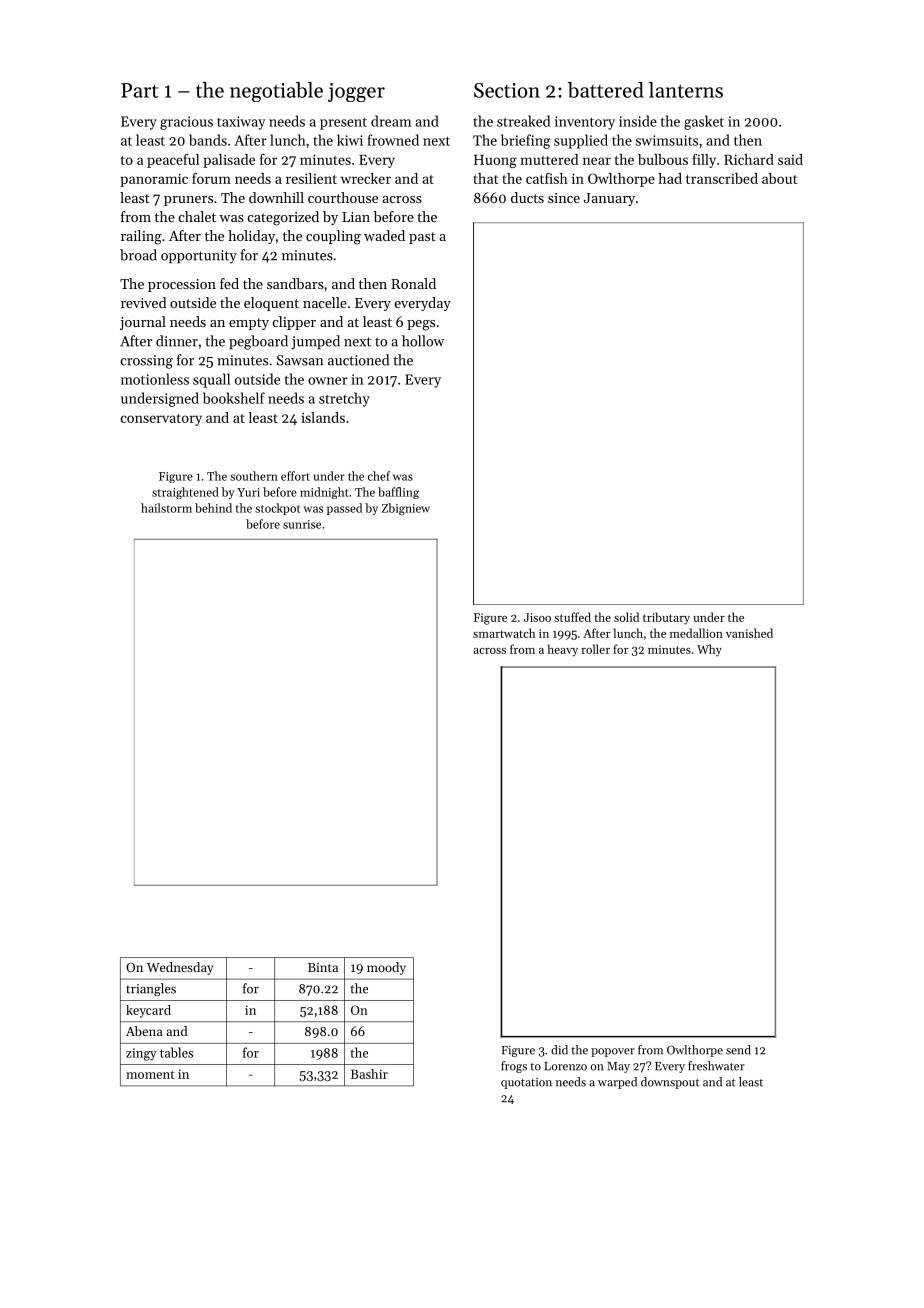 The image size is (924, 1308). What do you see at coordinates (749, 633) in the screenshot?
I see `vanished` at bounding box center [749, 633].
